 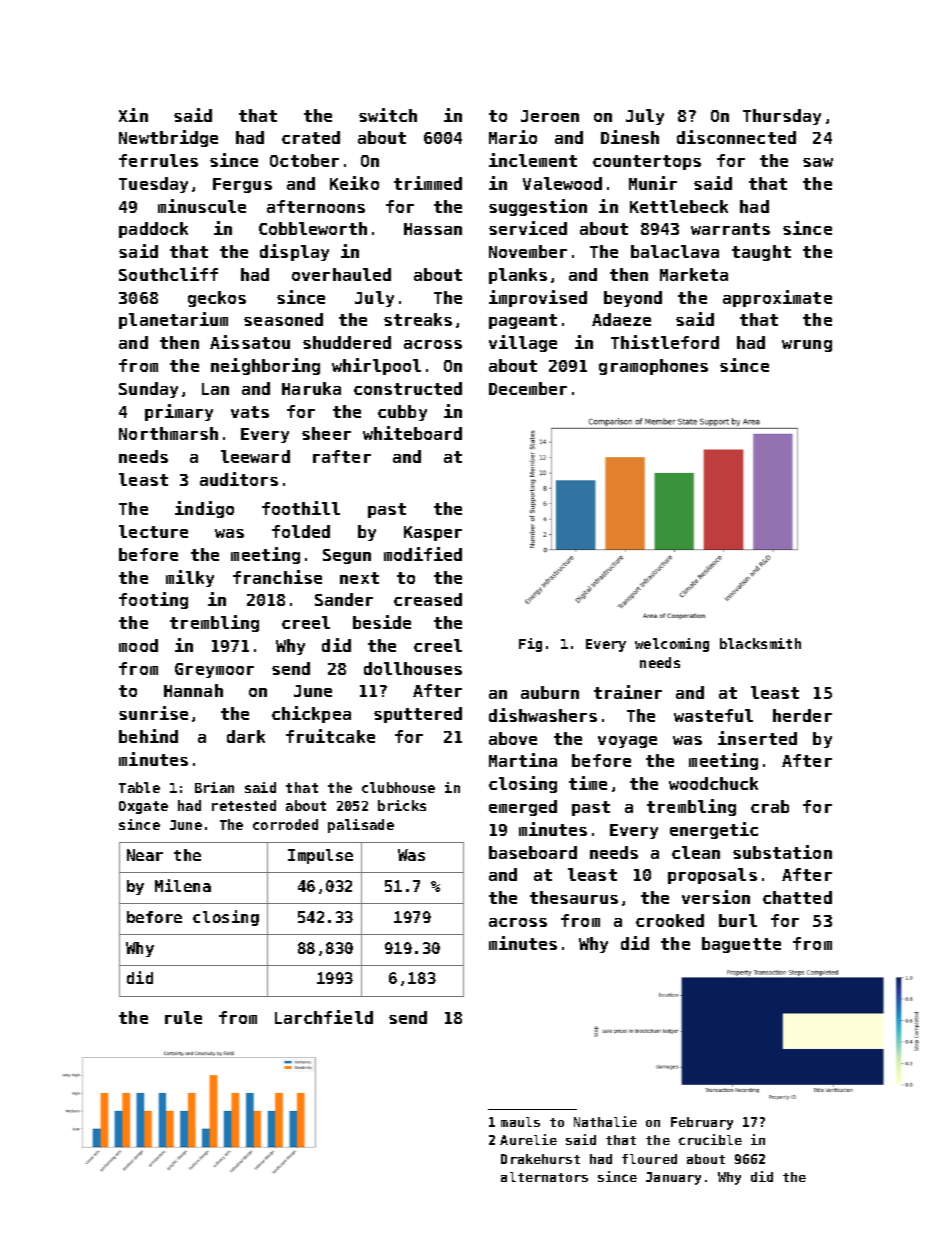 I want to click on gramophones, so click(x=653, y=367).
